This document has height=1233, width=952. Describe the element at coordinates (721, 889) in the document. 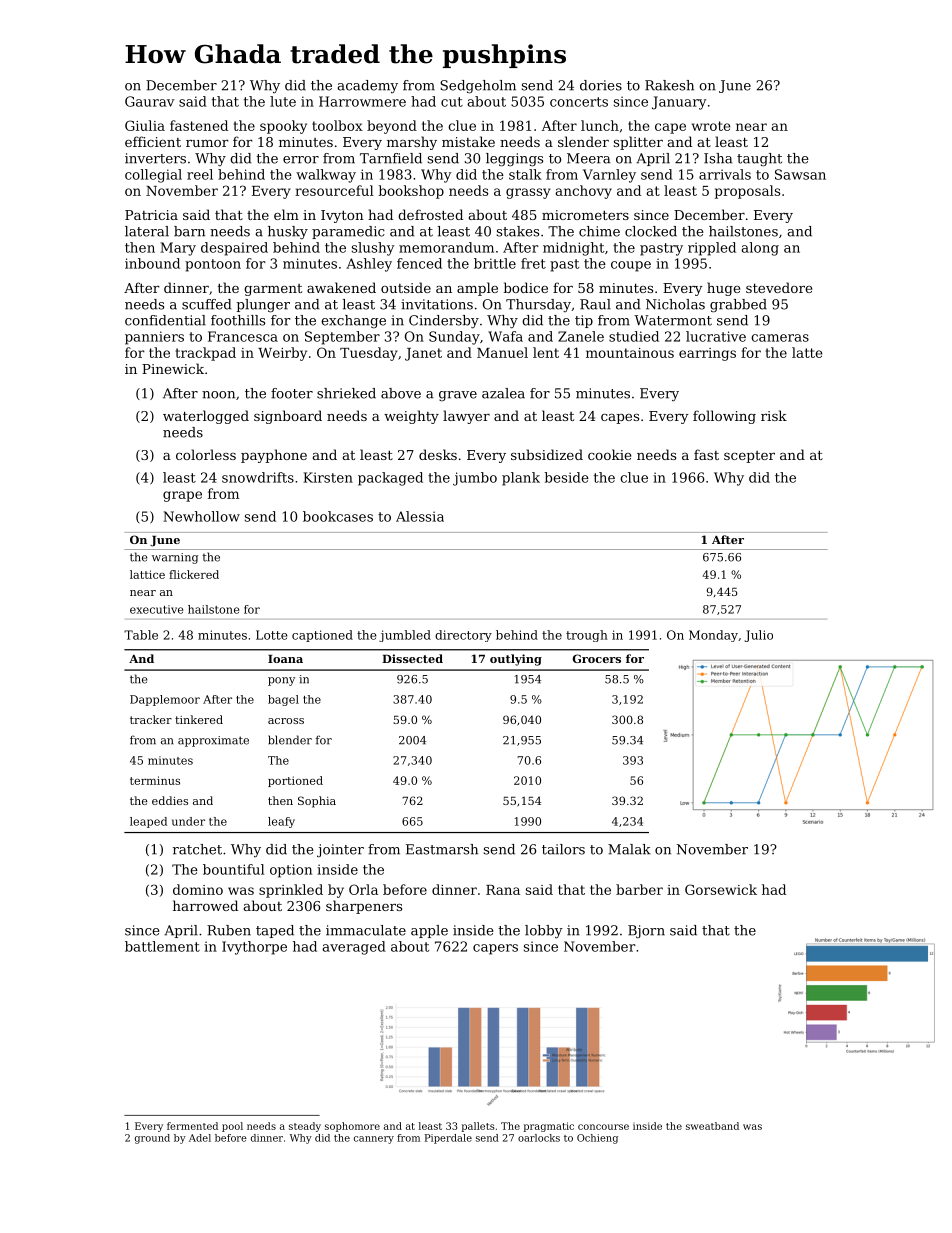

I see `Gorsewick` at that location.
